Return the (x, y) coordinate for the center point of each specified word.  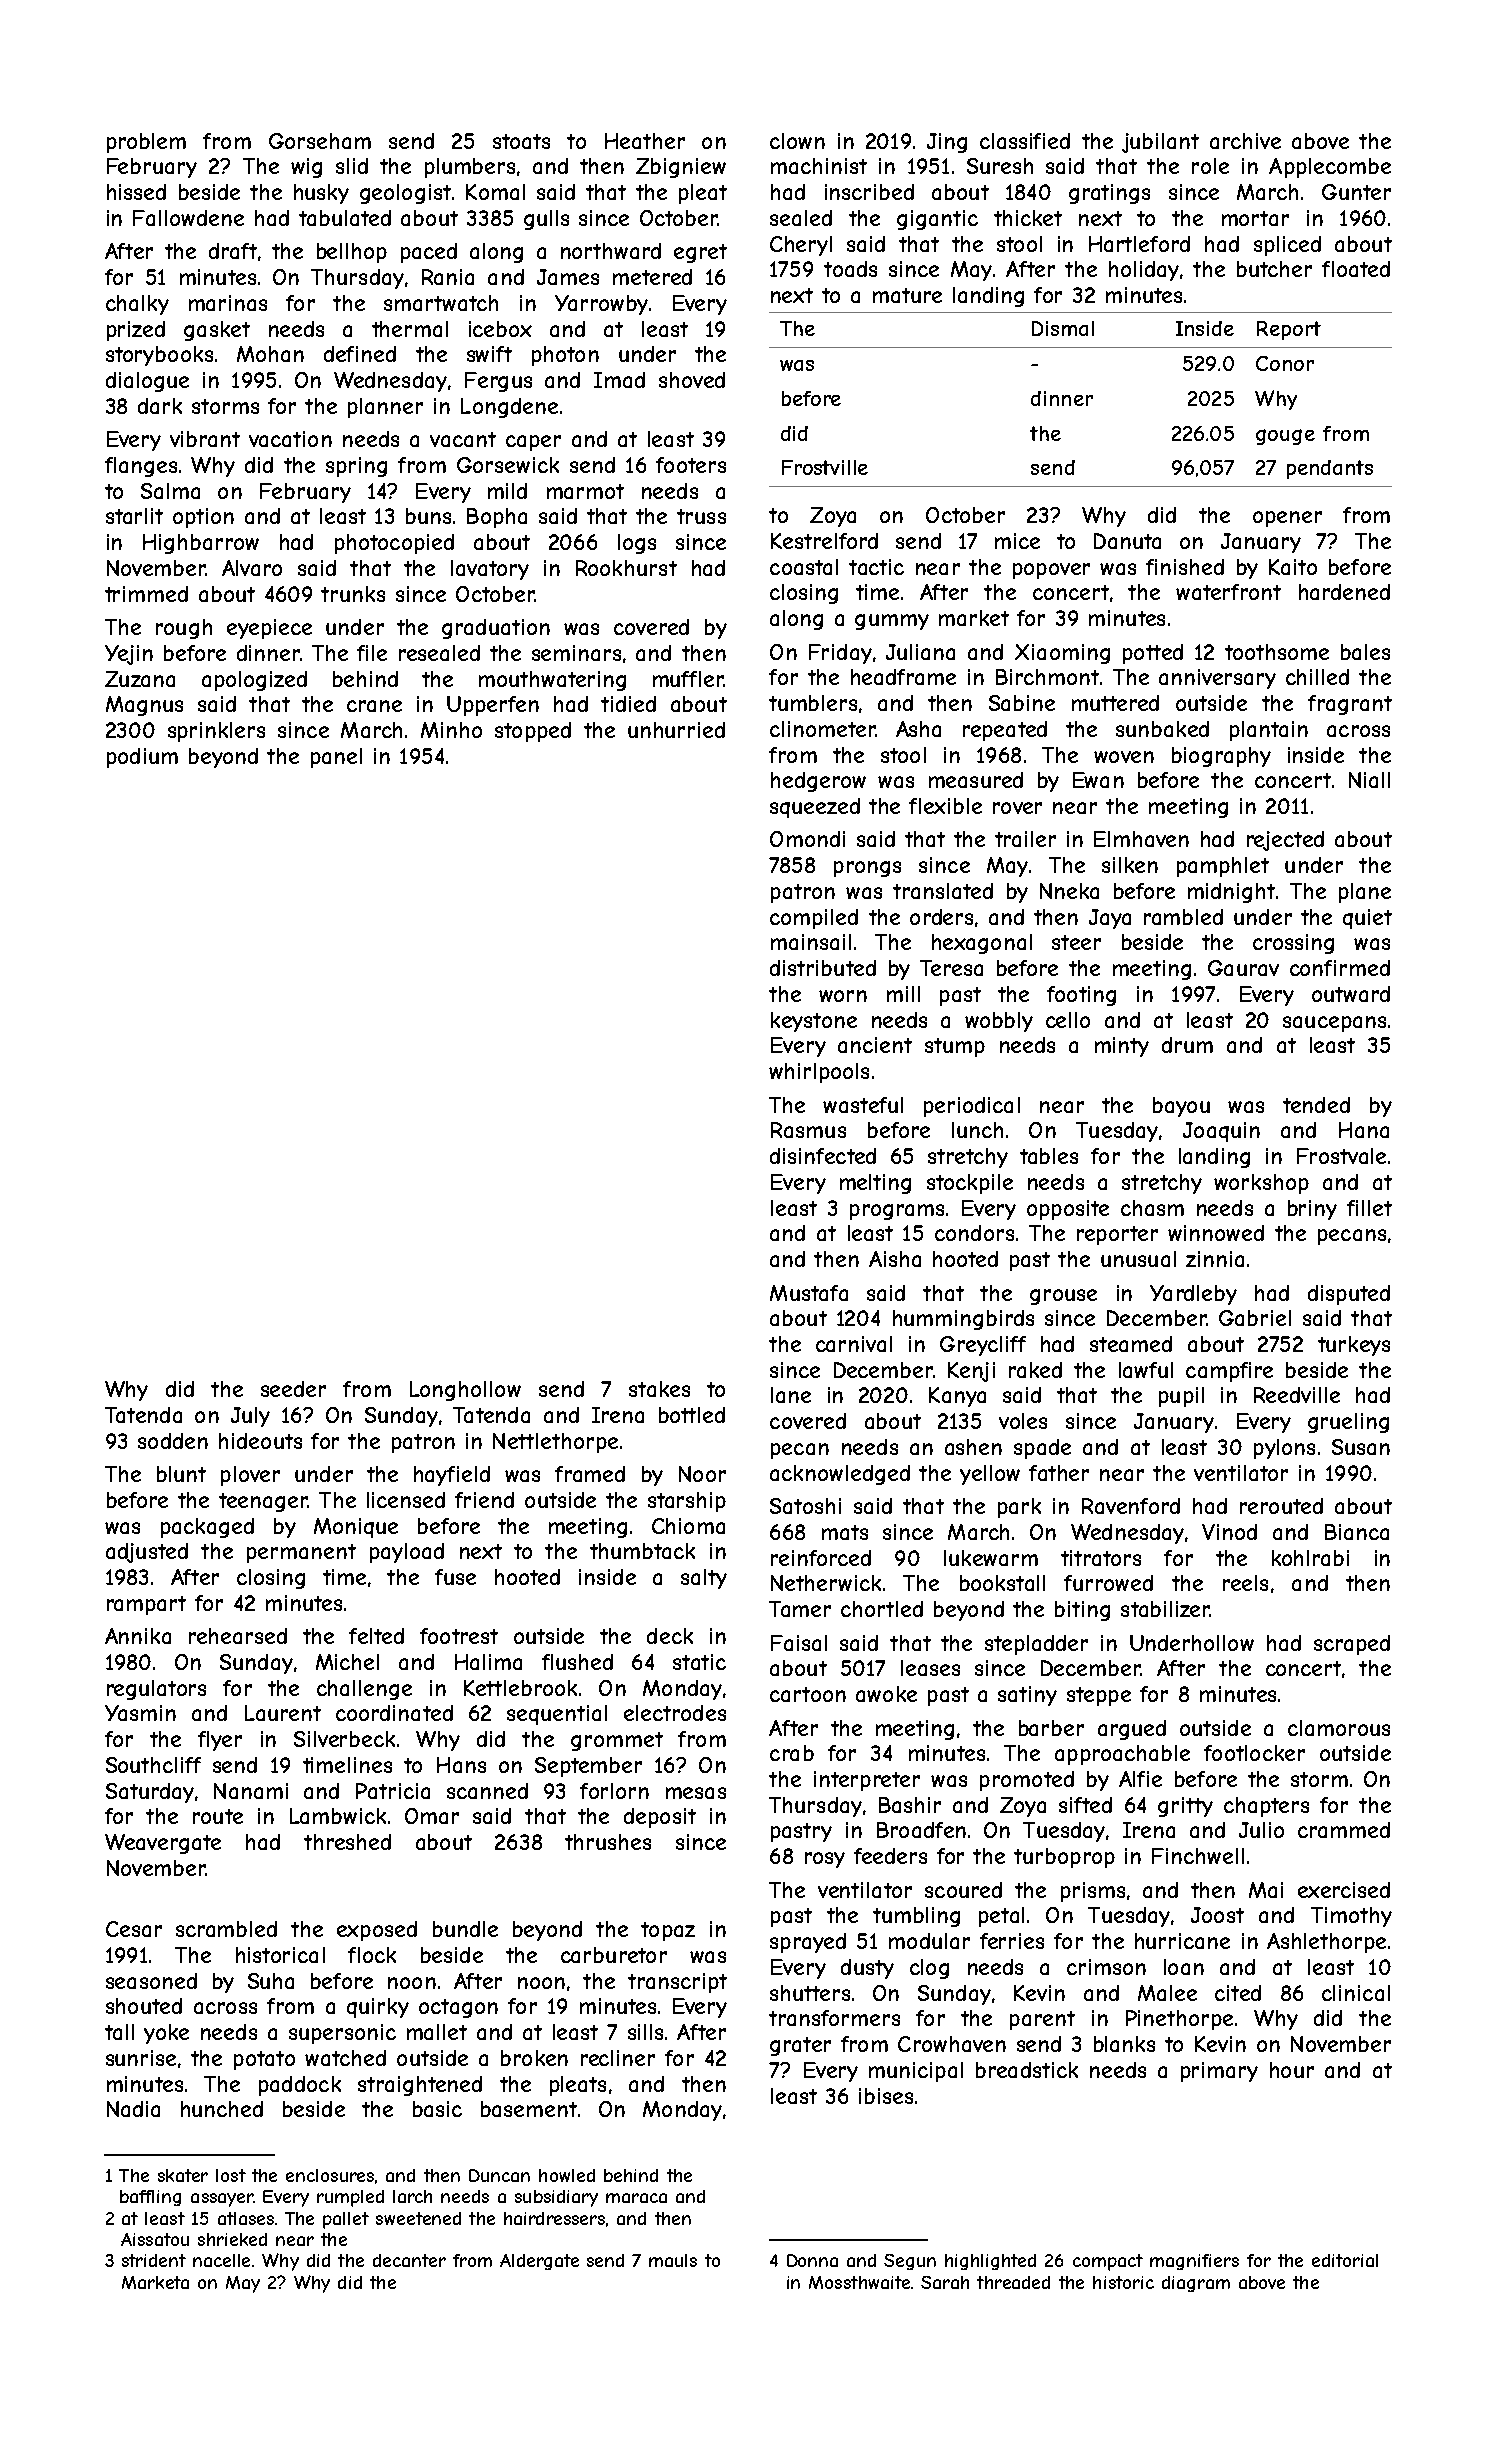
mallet (437, 2032)
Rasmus (808, 1130)
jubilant (1160, 143)
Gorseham (320, 141)
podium (142, 758)
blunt (181, 1474)
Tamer (800, 1609)
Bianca (1357, 1532)
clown (797, 141)
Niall (1369, 780)
